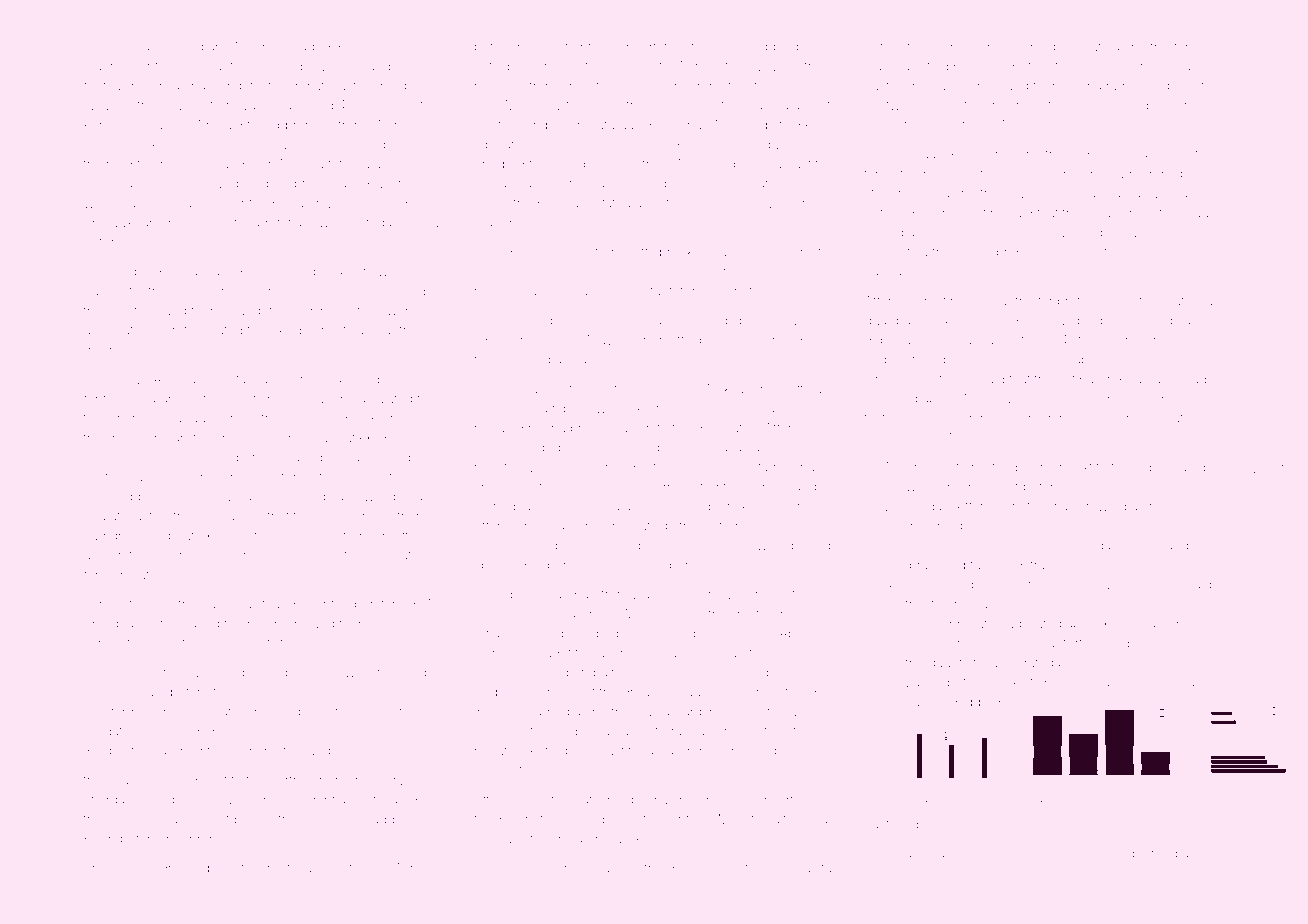 Image resolution: width=1308 pixels, height=924 pixels. Describe the element at coordinates (920, 65) in the screenshot. I see `classified` at that location.
